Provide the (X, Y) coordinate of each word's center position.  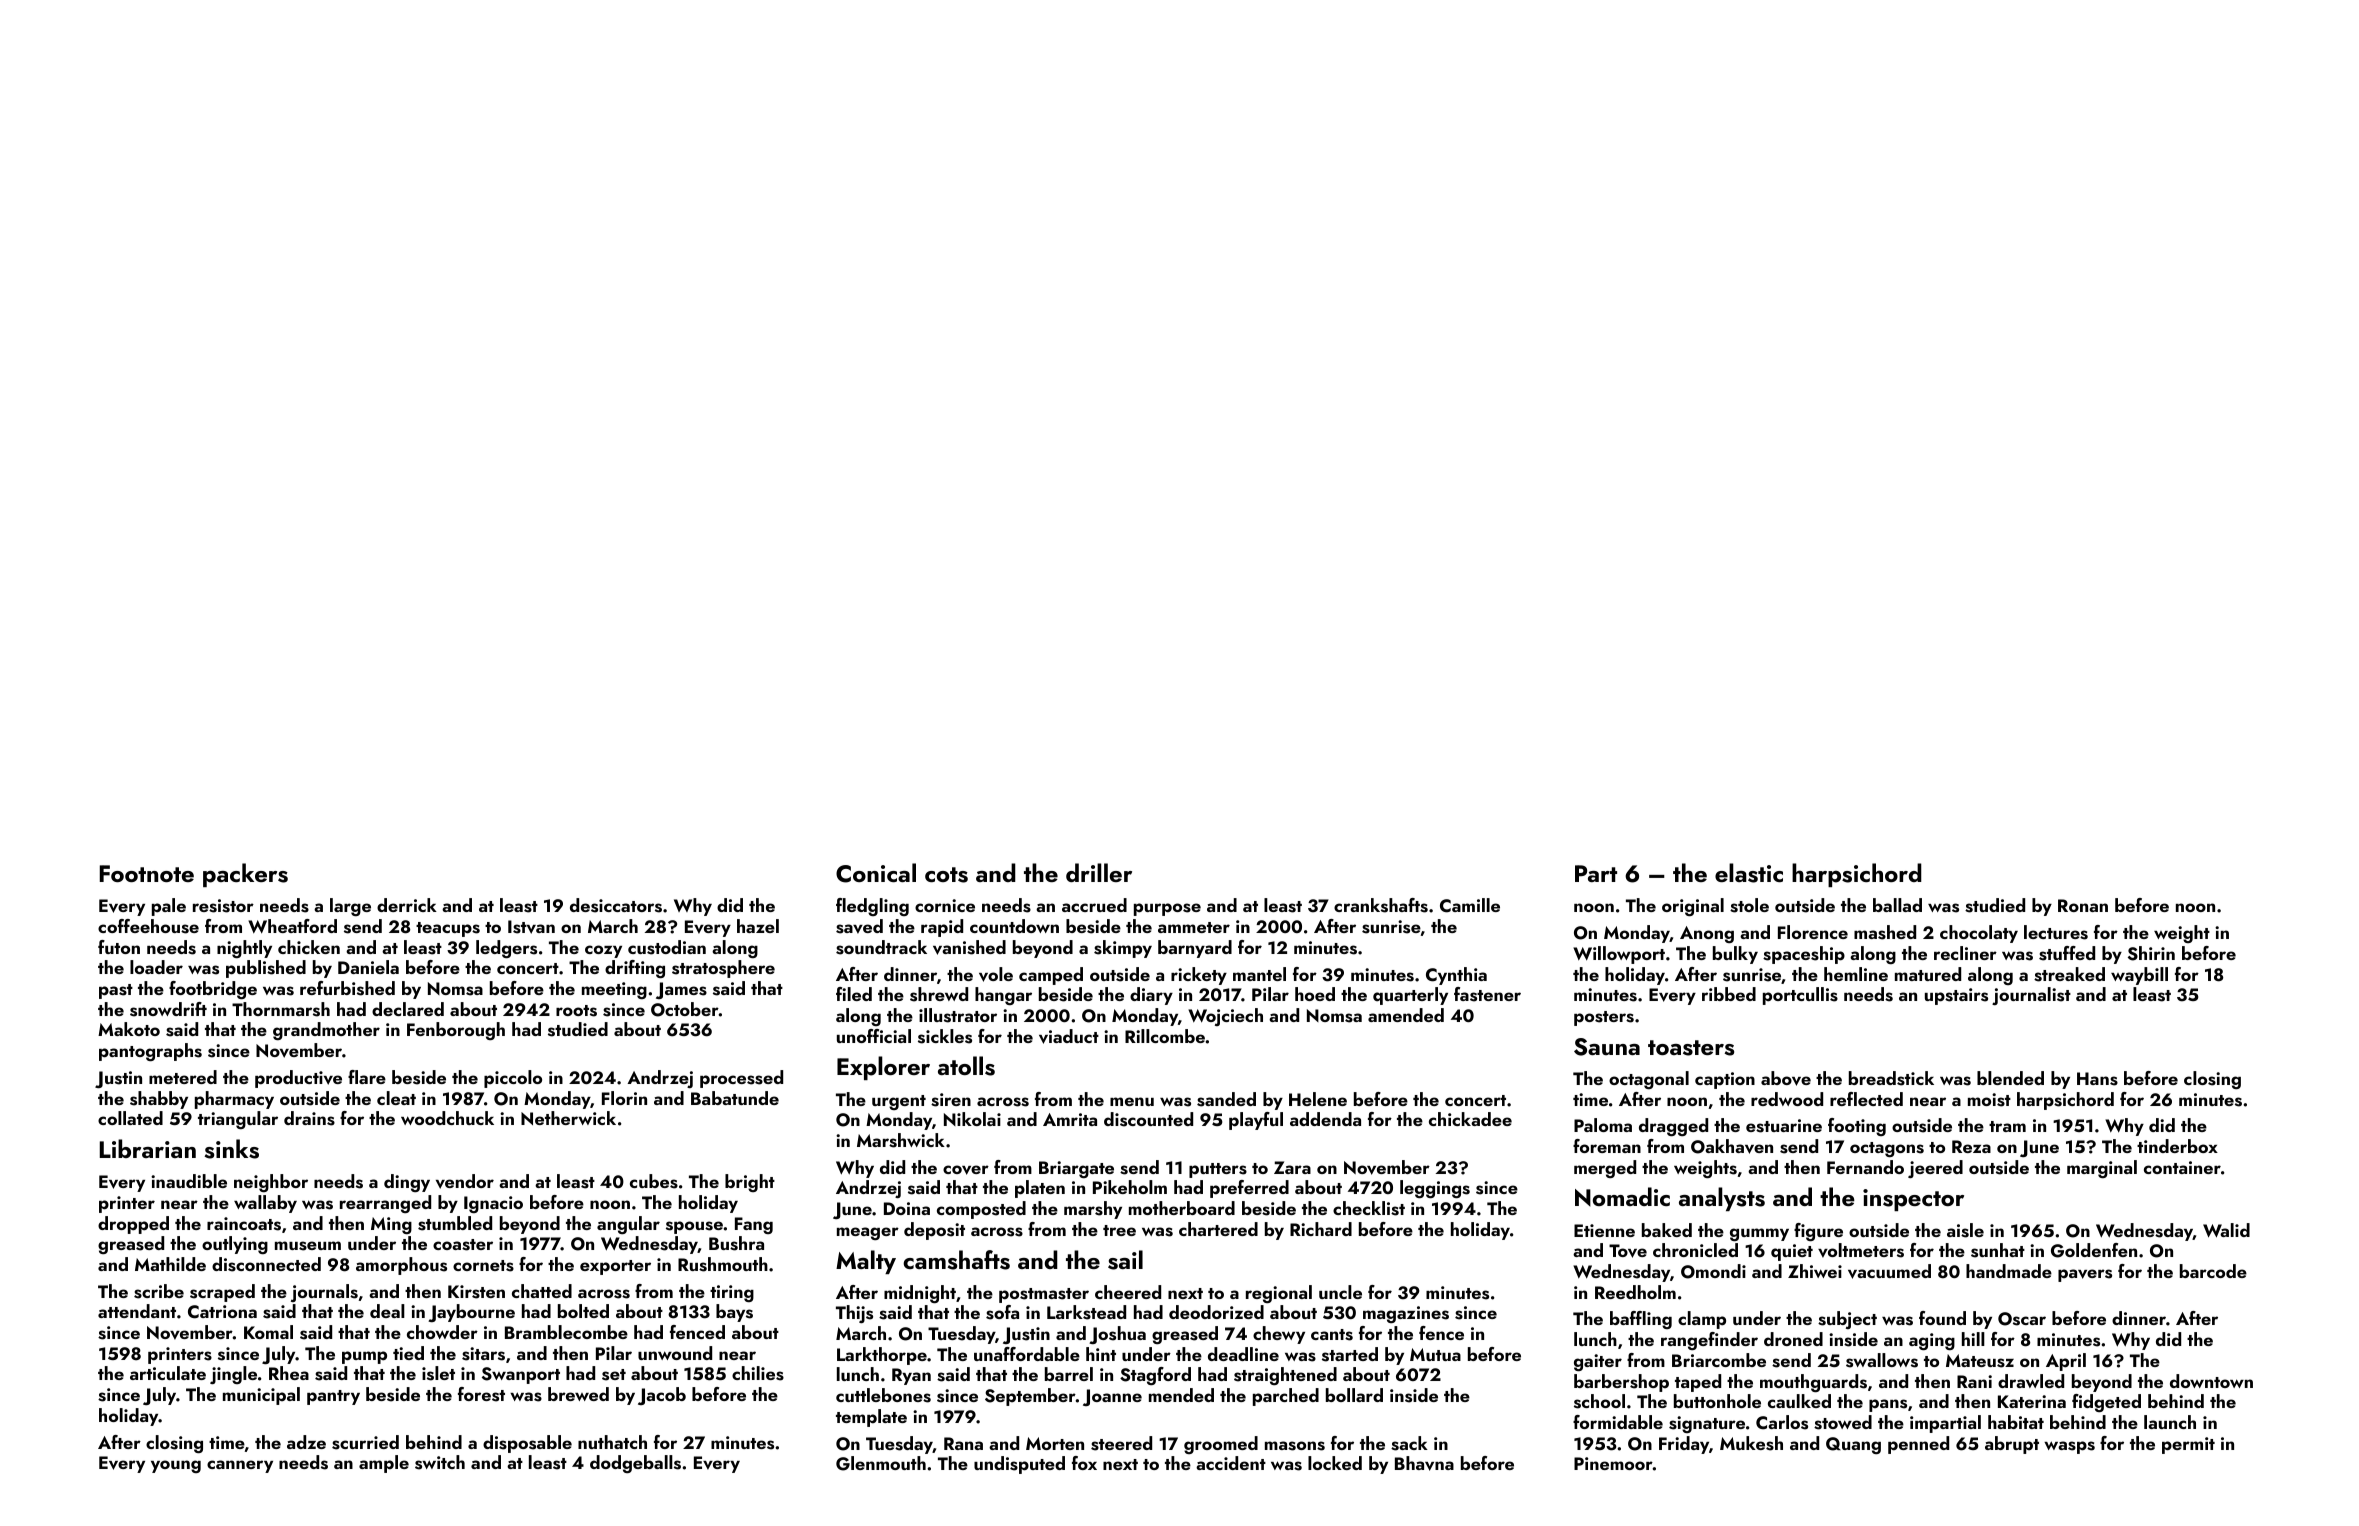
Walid (2226, 1230)
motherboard (1182, 1208)
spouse (694, 1227)
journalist (2031, 996)
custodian (667, 947)
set (614, 1375)
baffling (1641, 1320)
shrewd (939, 994)
